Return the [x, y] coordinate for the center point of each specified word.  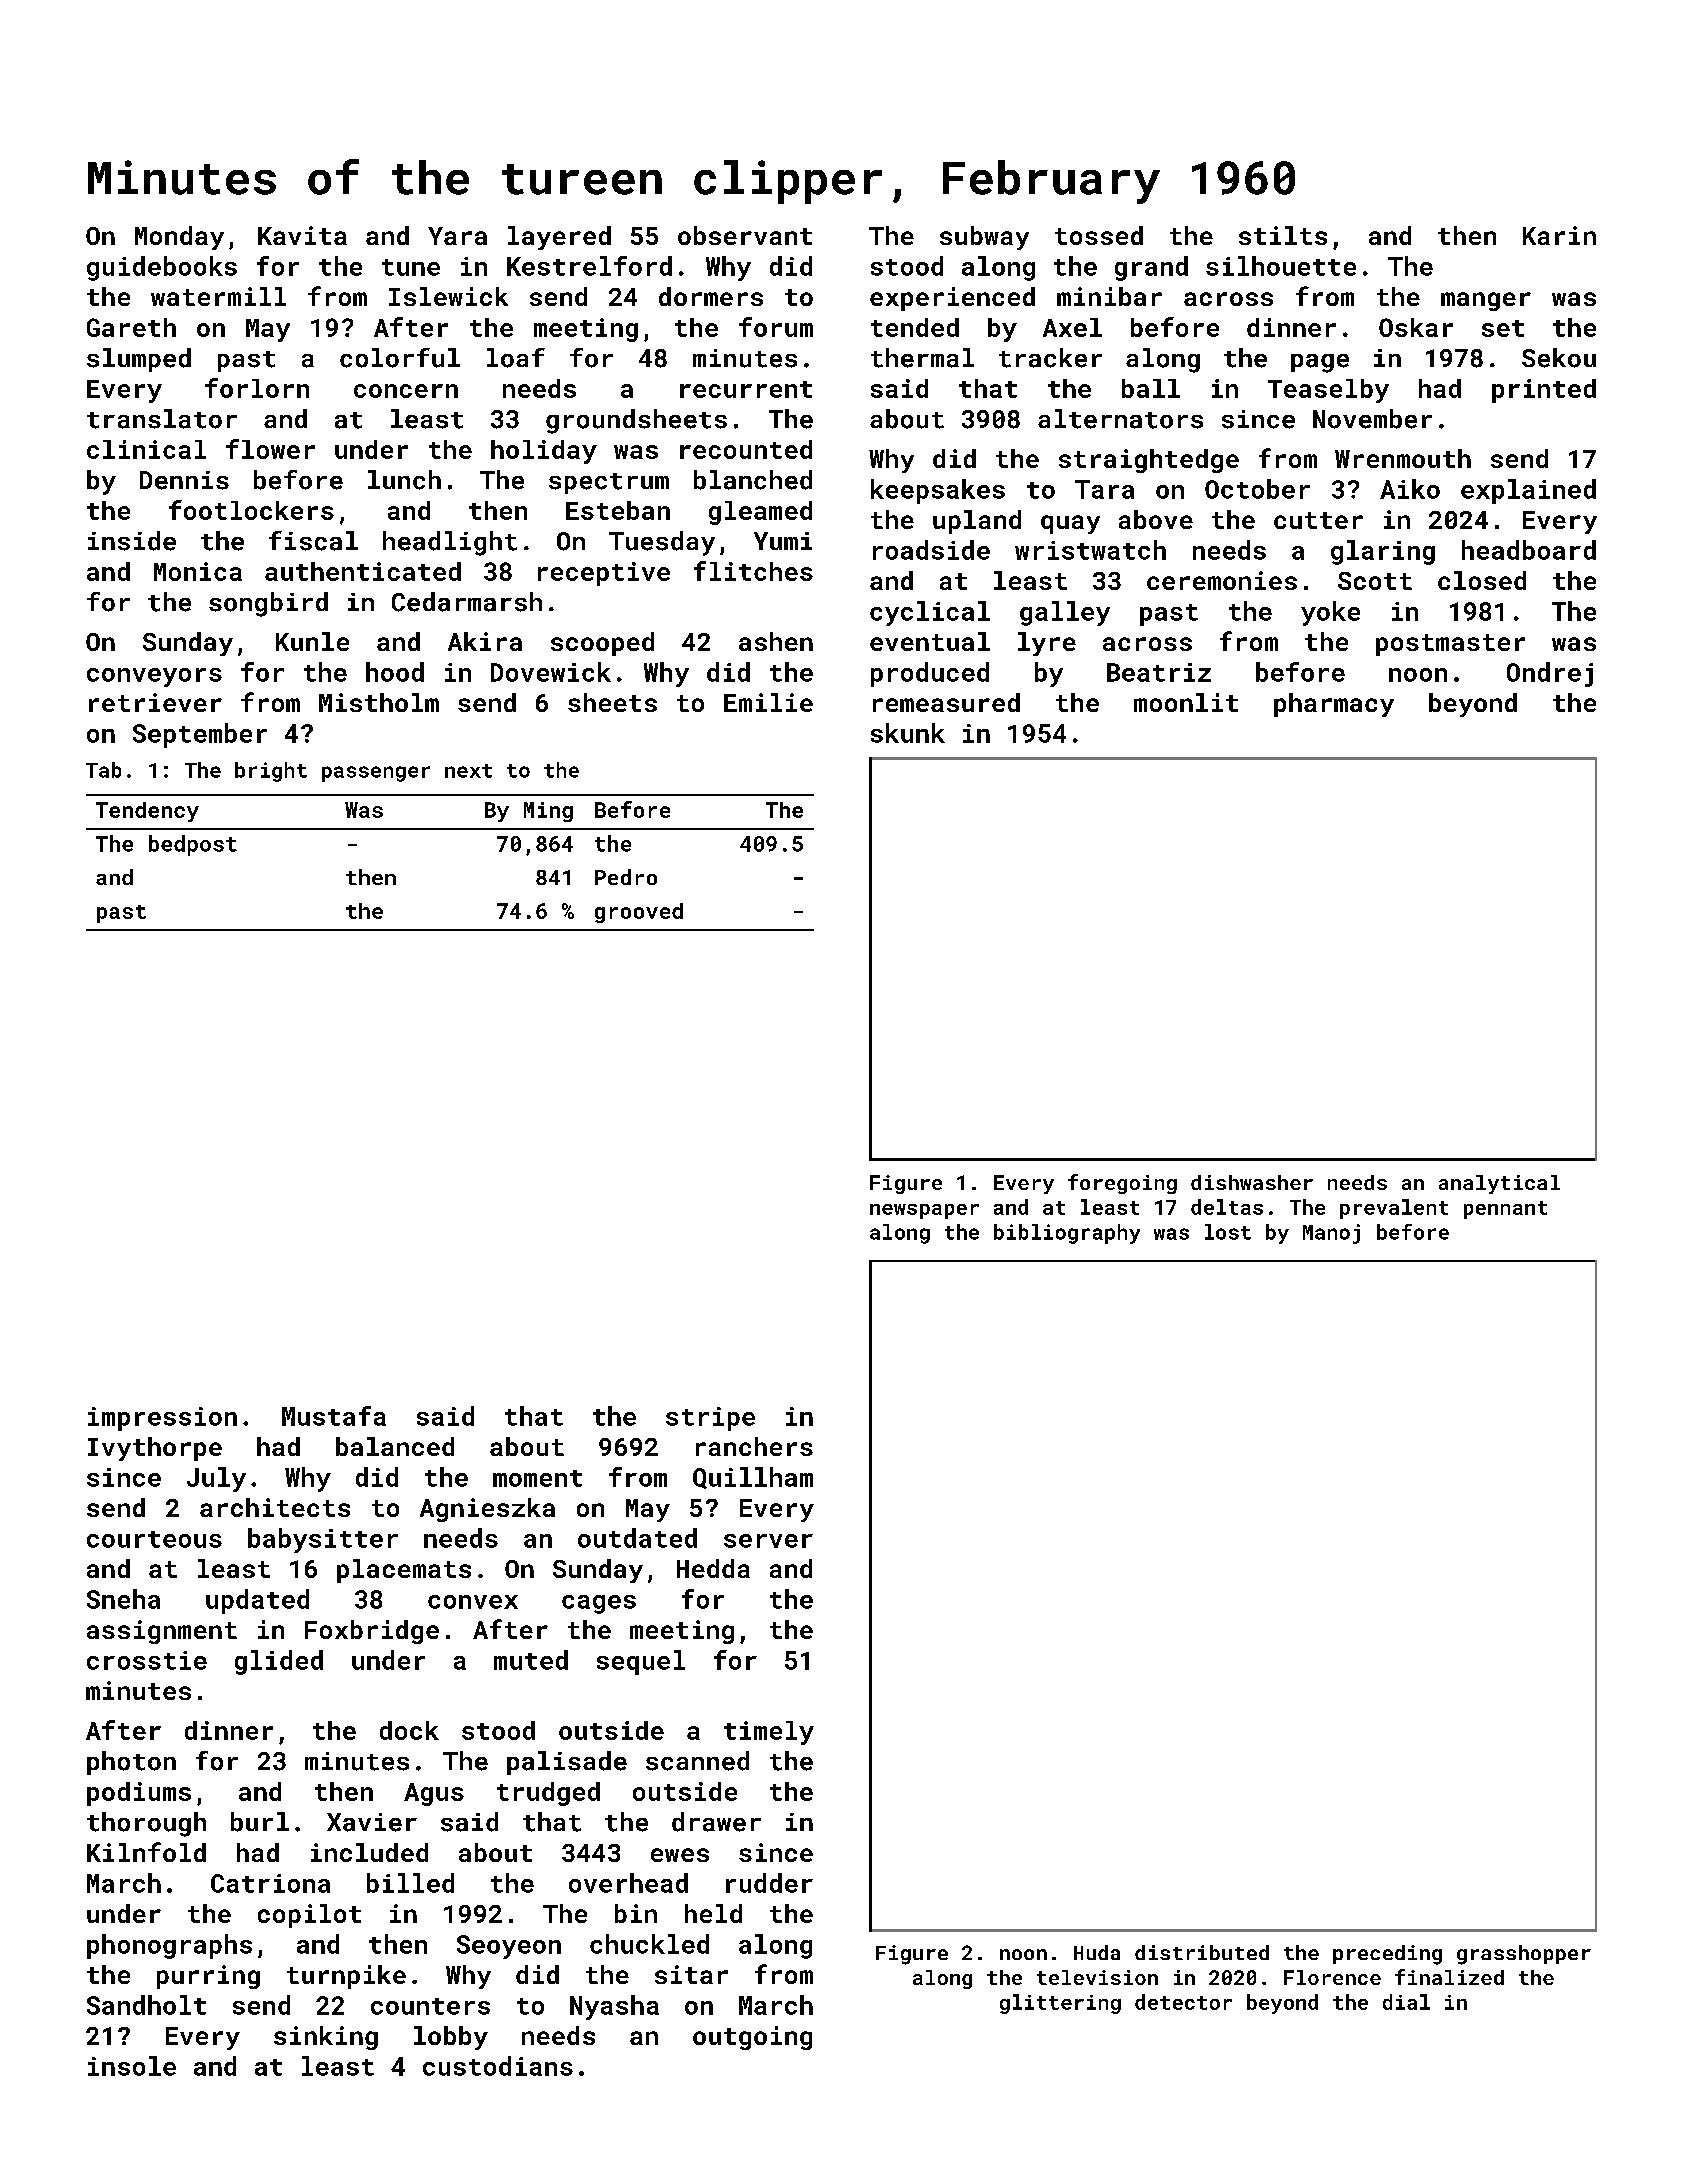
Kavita [302, 235]
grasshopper [1524, 1955]
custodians [498, 2066]
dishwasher [1252, 1182]
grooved [639, 913]
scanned [697, 1761]
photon [131, 1763]
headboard [1529, 550]
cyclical [930, 613]
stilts [1283, 235]
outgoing [752, 2038]
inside [132, 541]
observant [745, 235]
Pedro [626, 877]
